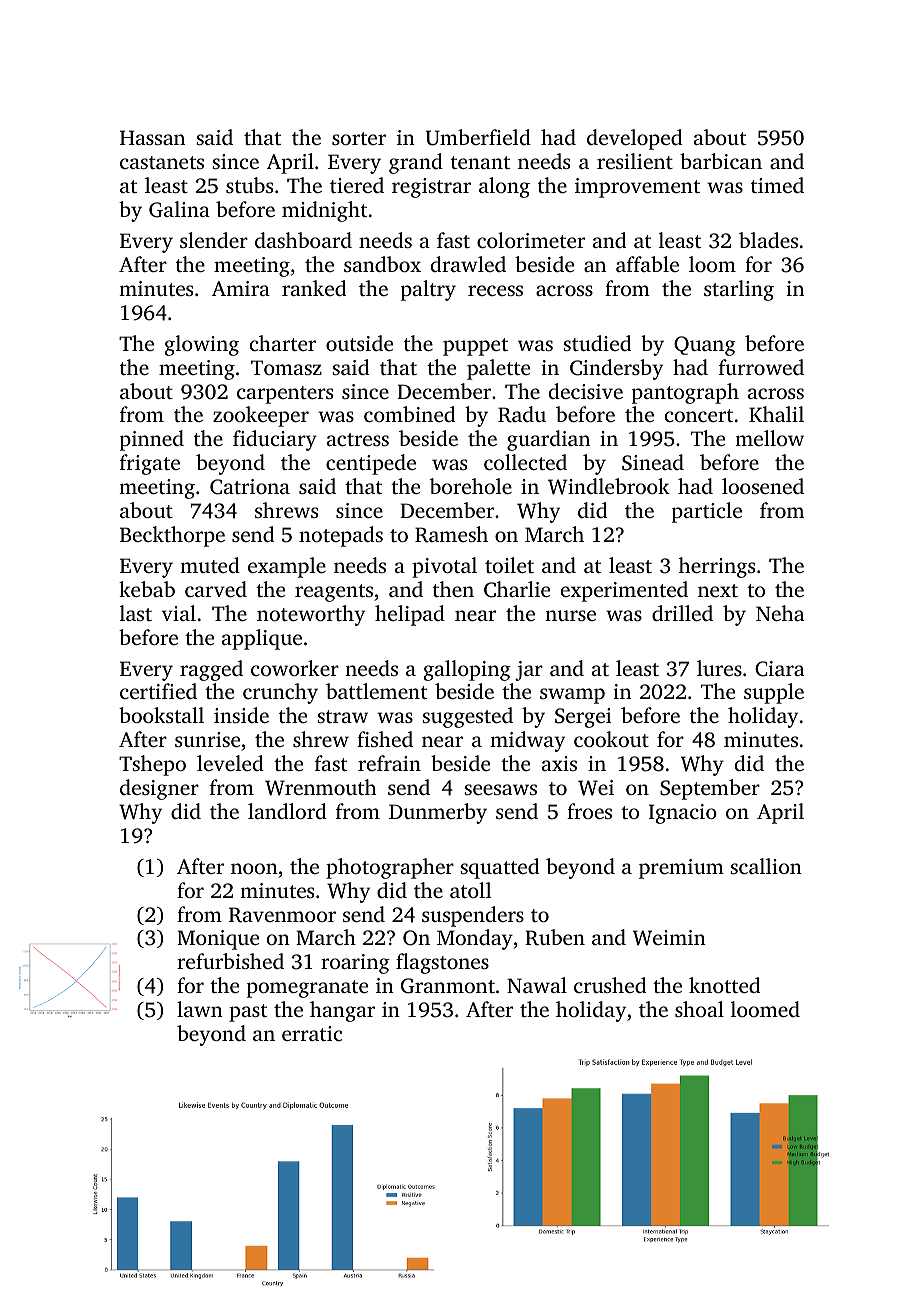  I want to click on puppet, so click(475, 347).
